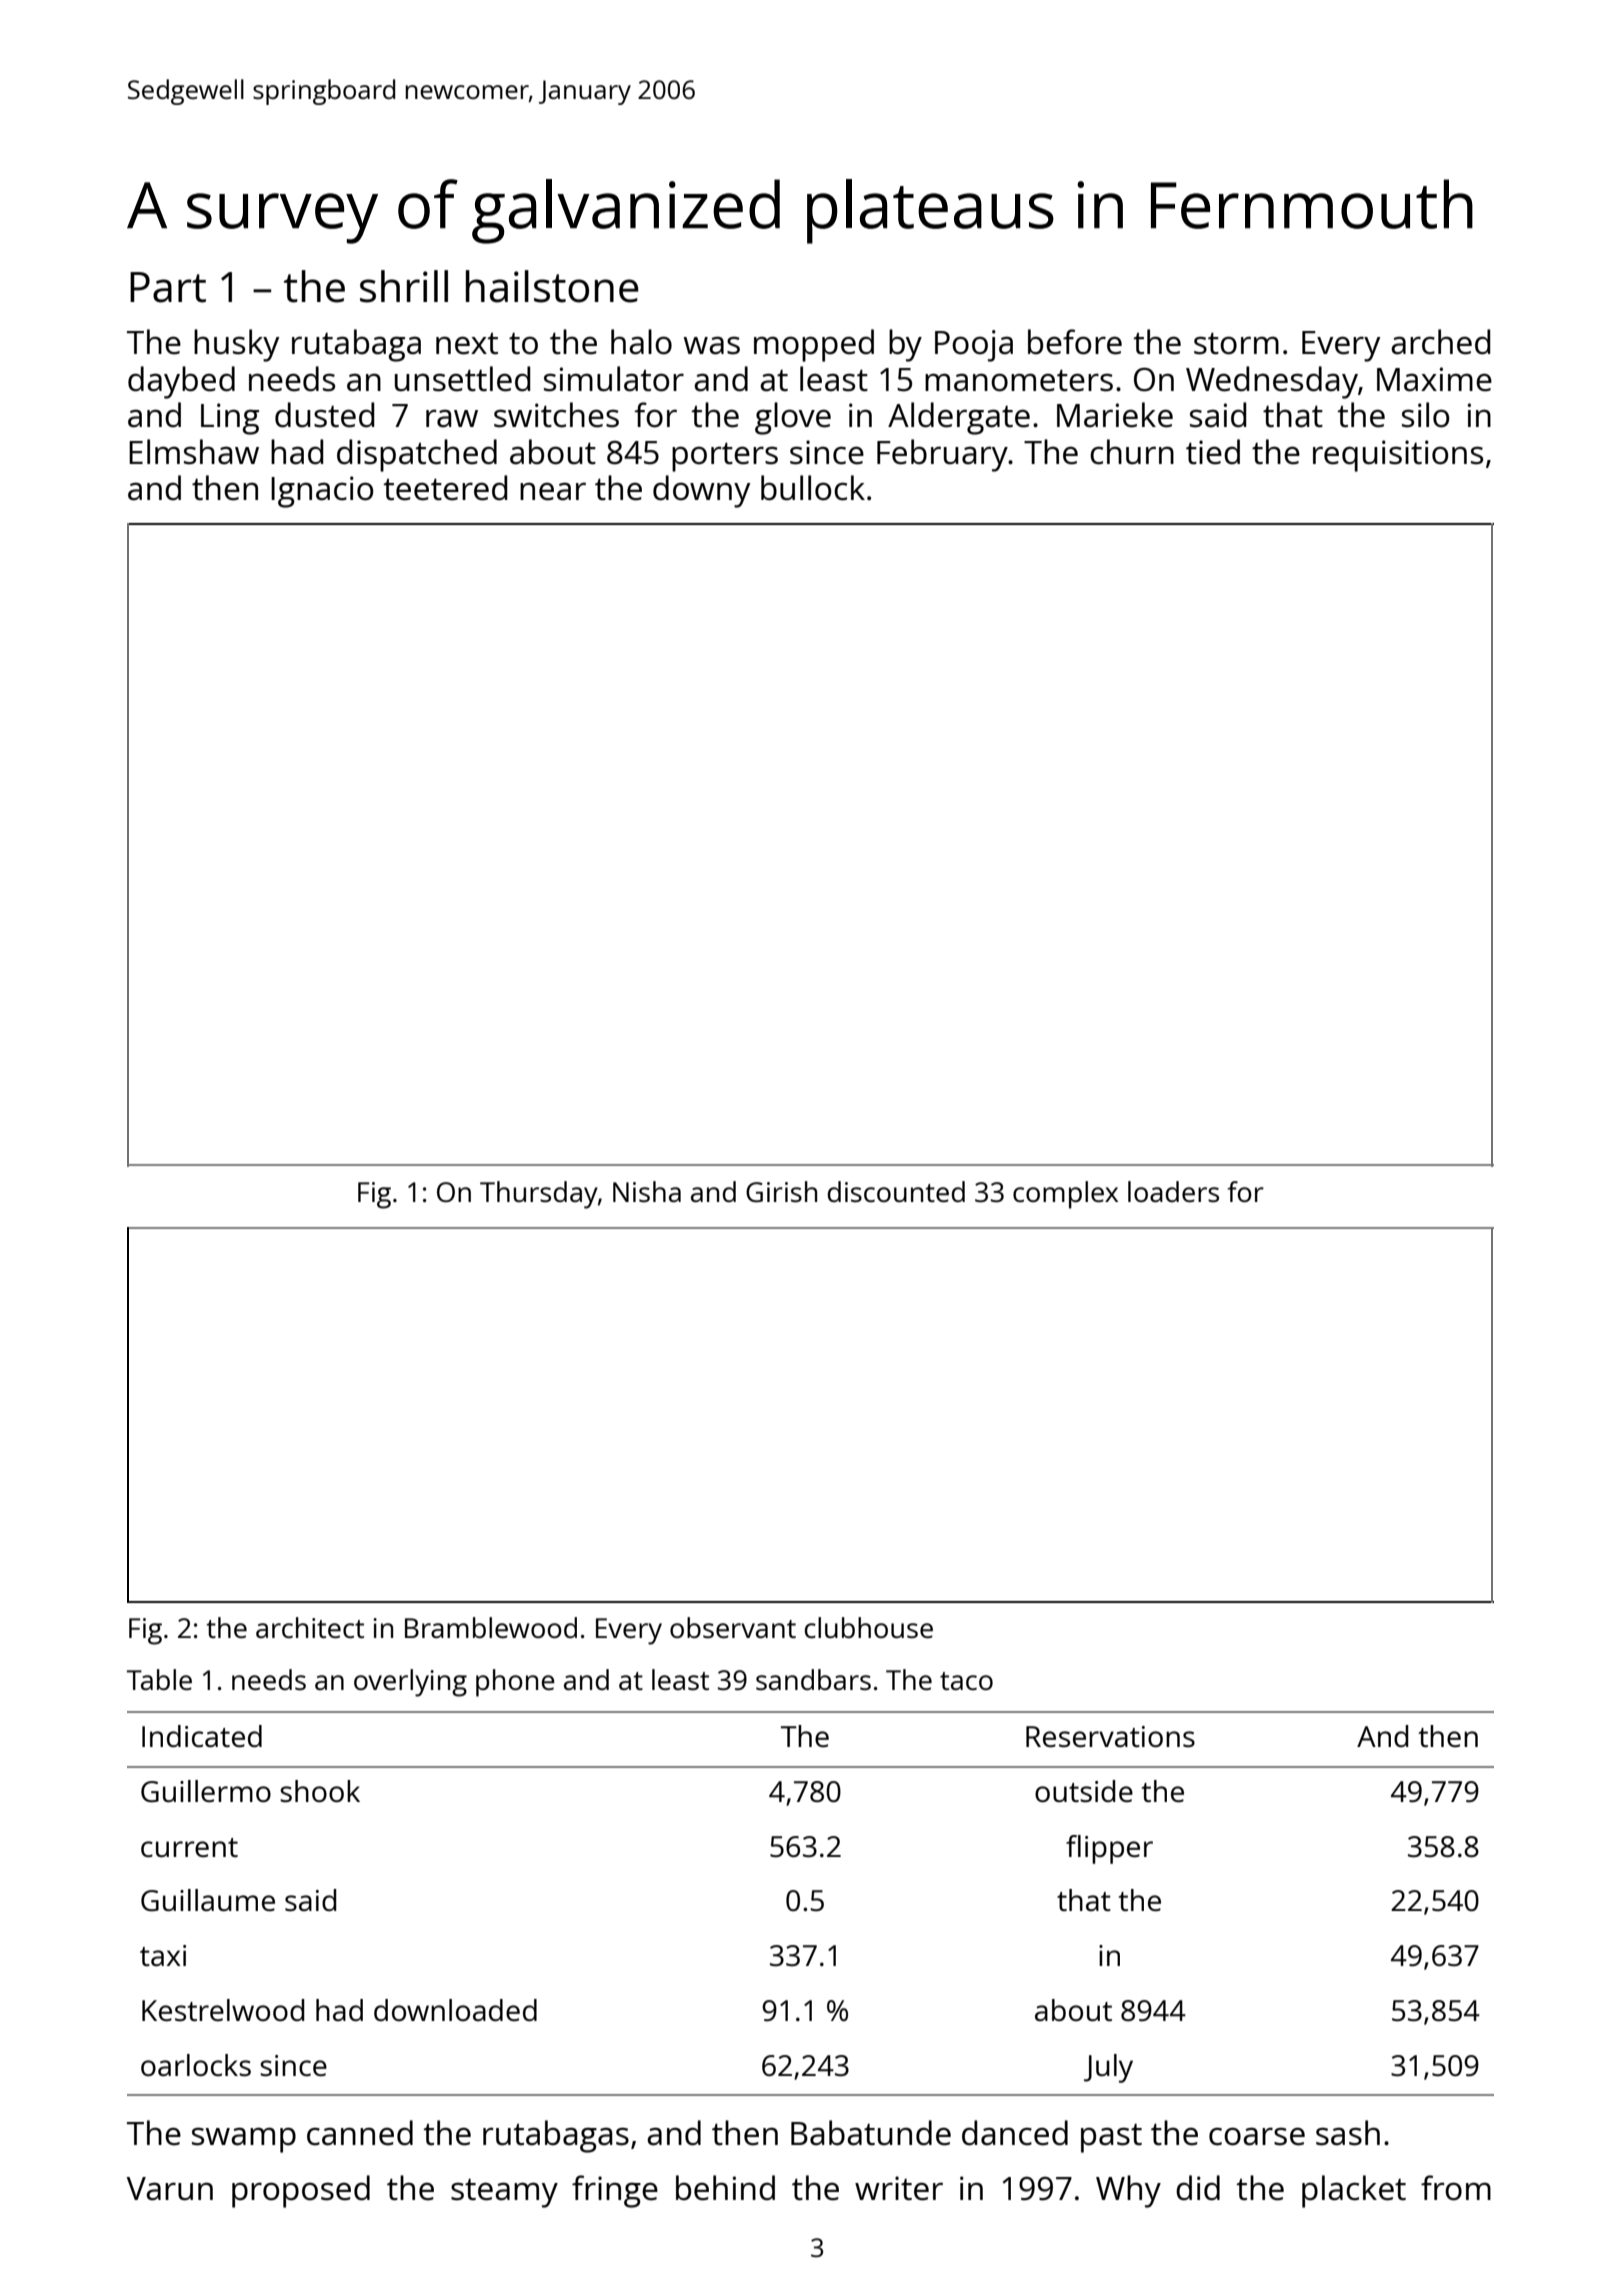 The width and height of the screenshot is (1620, 2292). I want to click on Part, so click(168, 287).
